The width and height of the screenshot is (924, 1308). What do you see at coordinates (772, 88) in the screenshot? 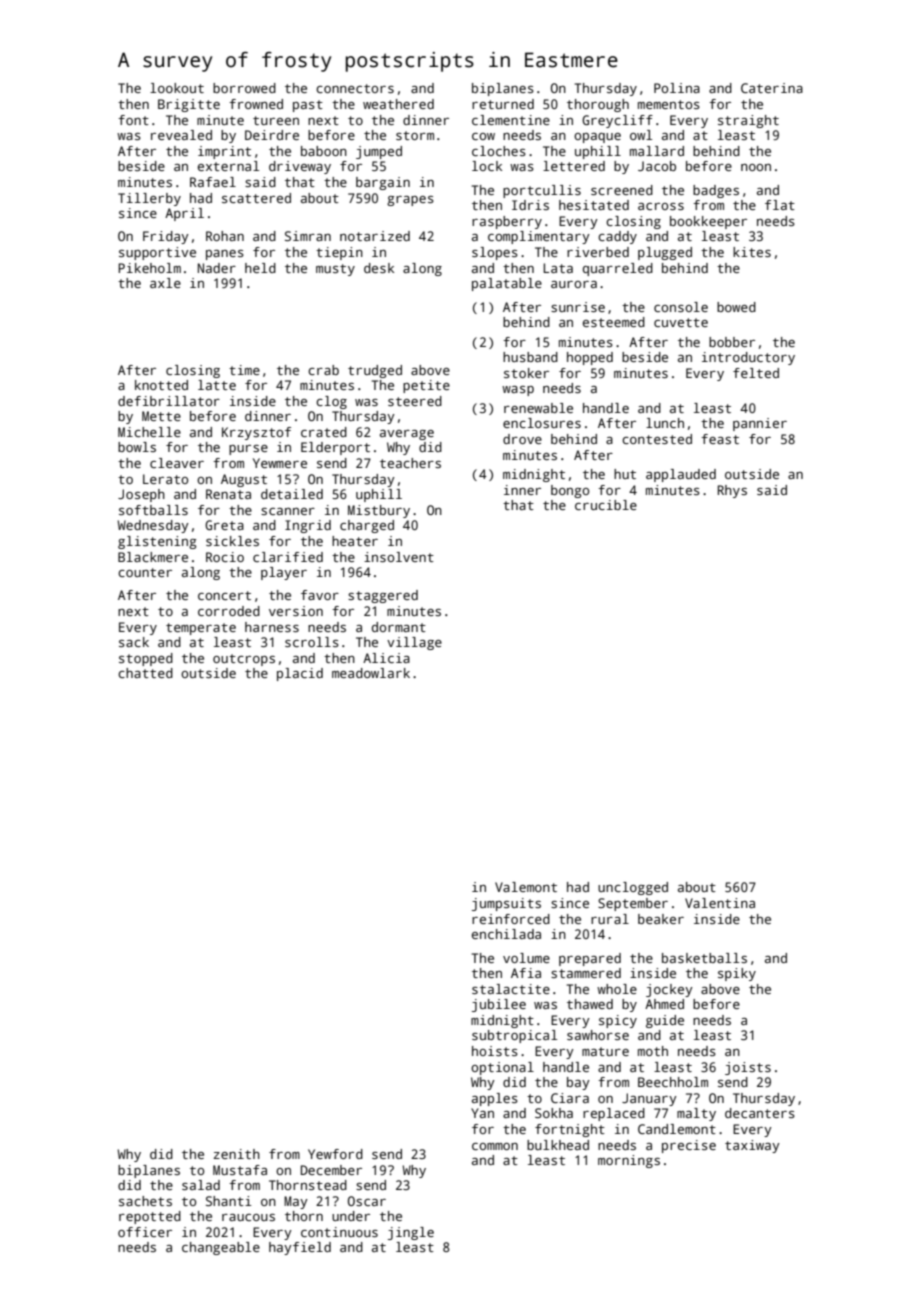
I see `Caterina` at bounding box center [772, 88].
